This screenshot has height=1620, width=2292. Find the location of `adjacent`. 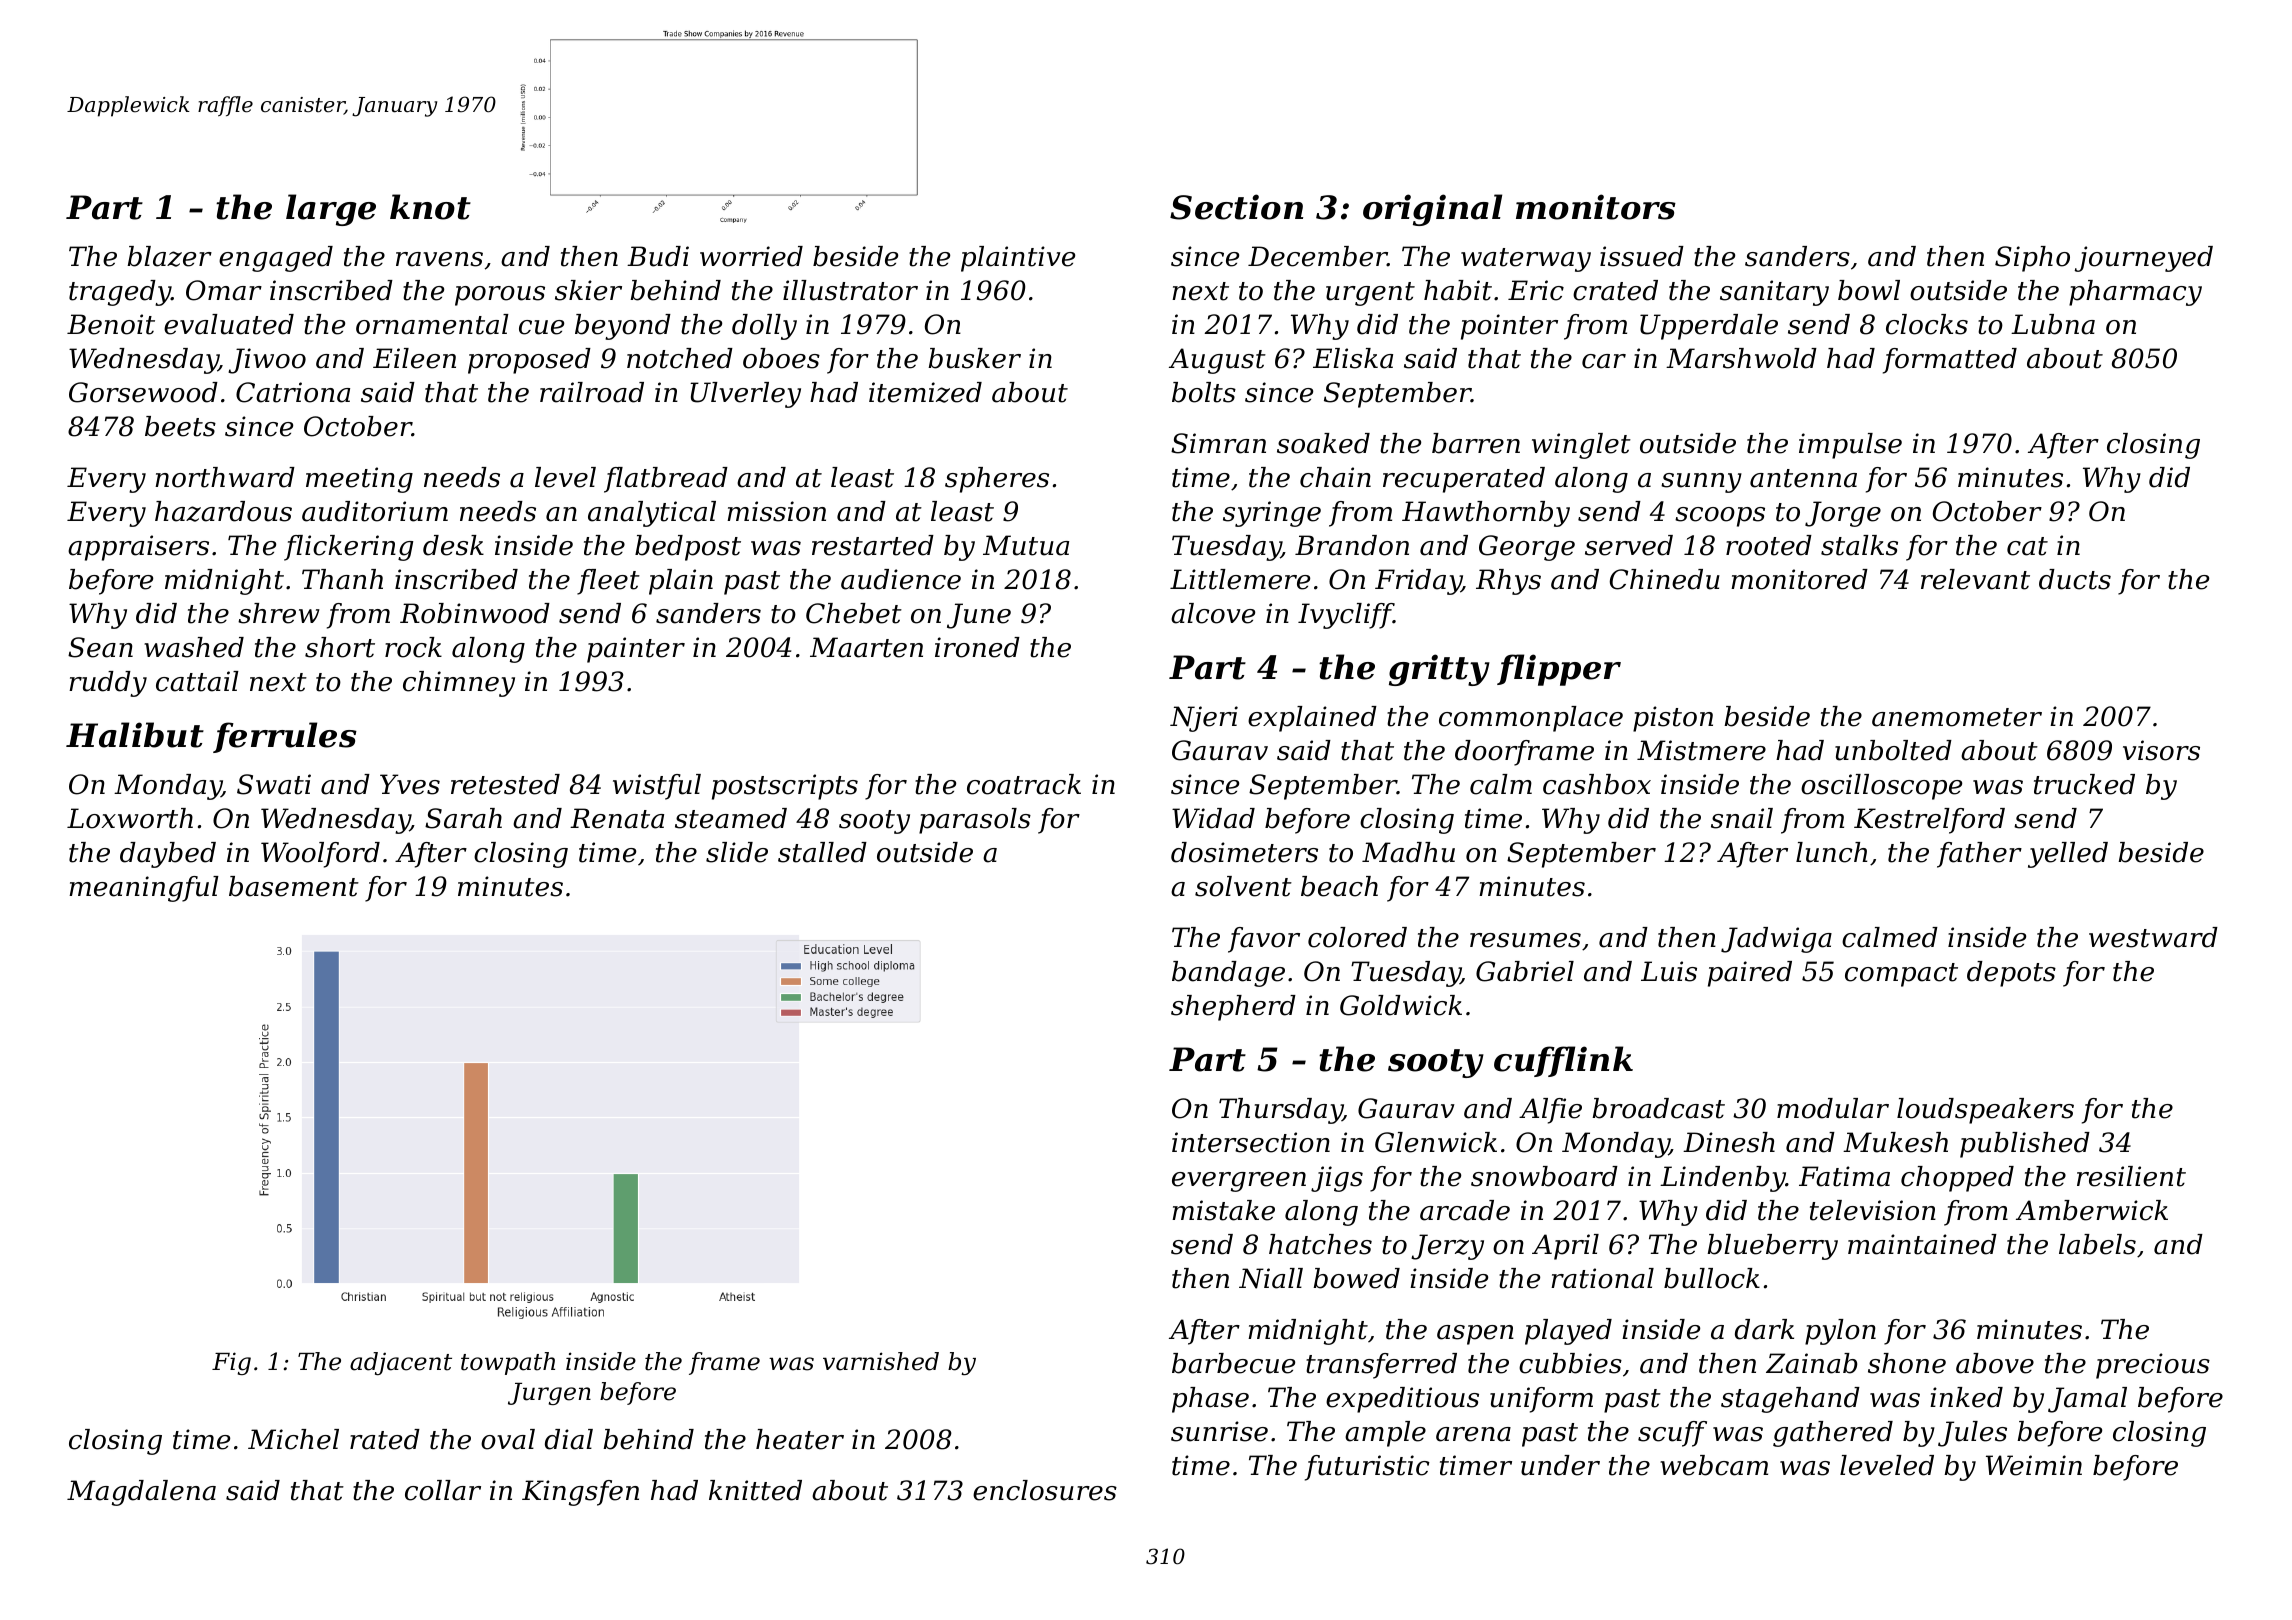

adjacent is located at coordinates (401, 1363).
